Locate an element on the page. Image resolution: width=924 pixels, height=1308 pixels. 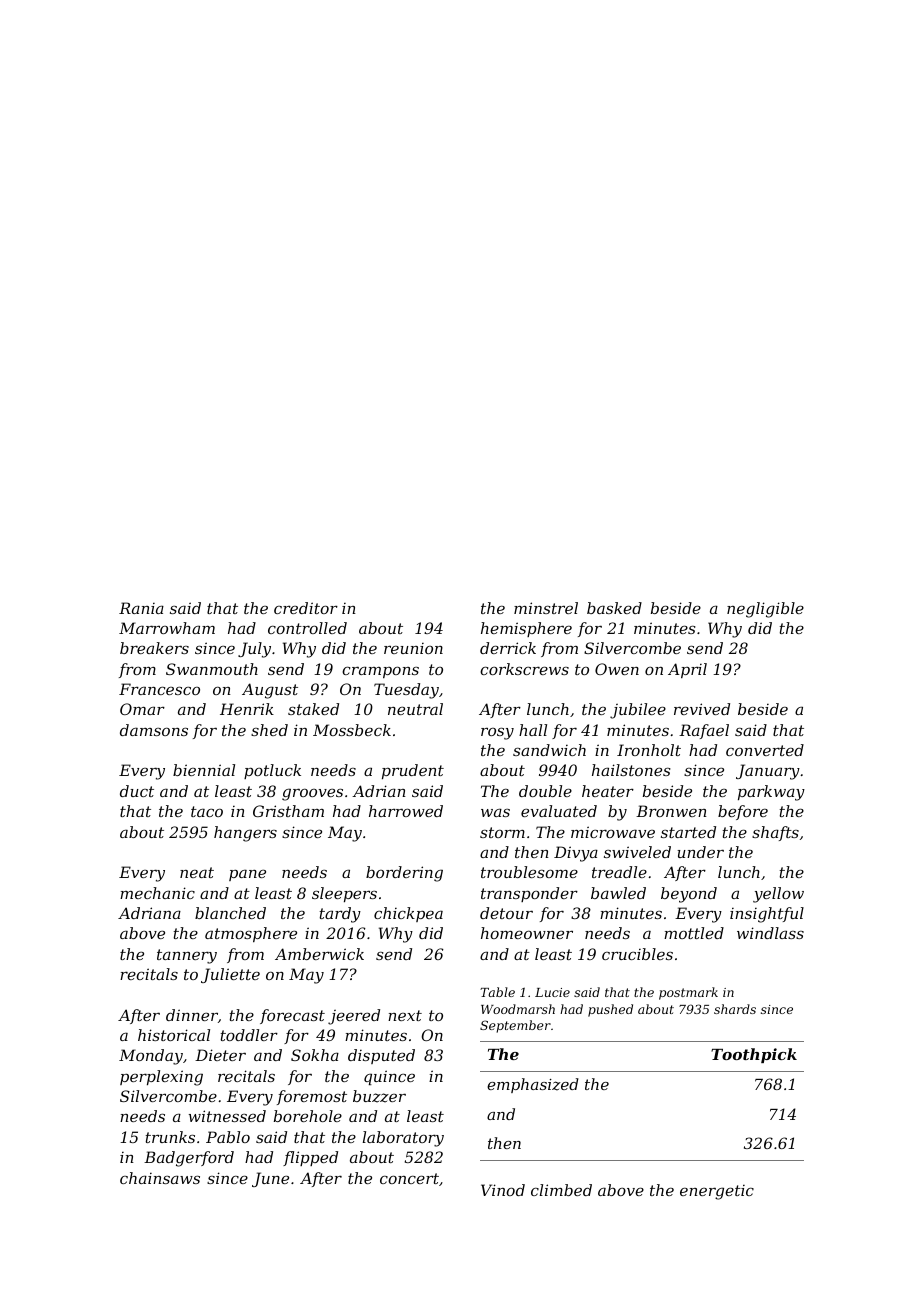
yellow is located at coordinates (778, 895).
